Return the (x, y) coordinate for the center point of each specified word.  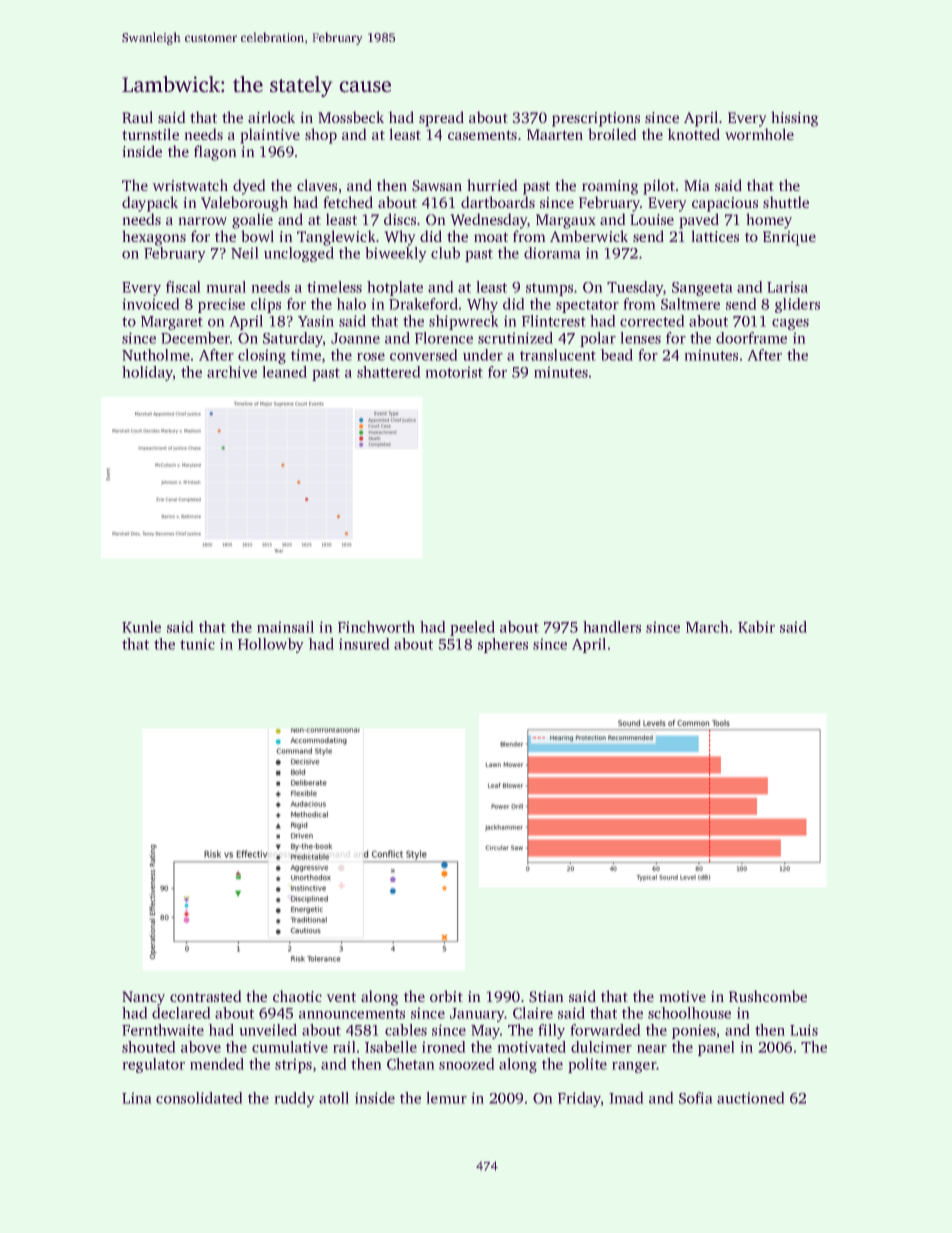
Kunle (141, 627)
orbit (446, 996)
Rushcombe (768, 996)
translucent (558, 355)
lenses (641, 338)
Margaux (566, 221)
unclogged (299, 254)
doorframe (751, 338)
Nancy (144, 998)
